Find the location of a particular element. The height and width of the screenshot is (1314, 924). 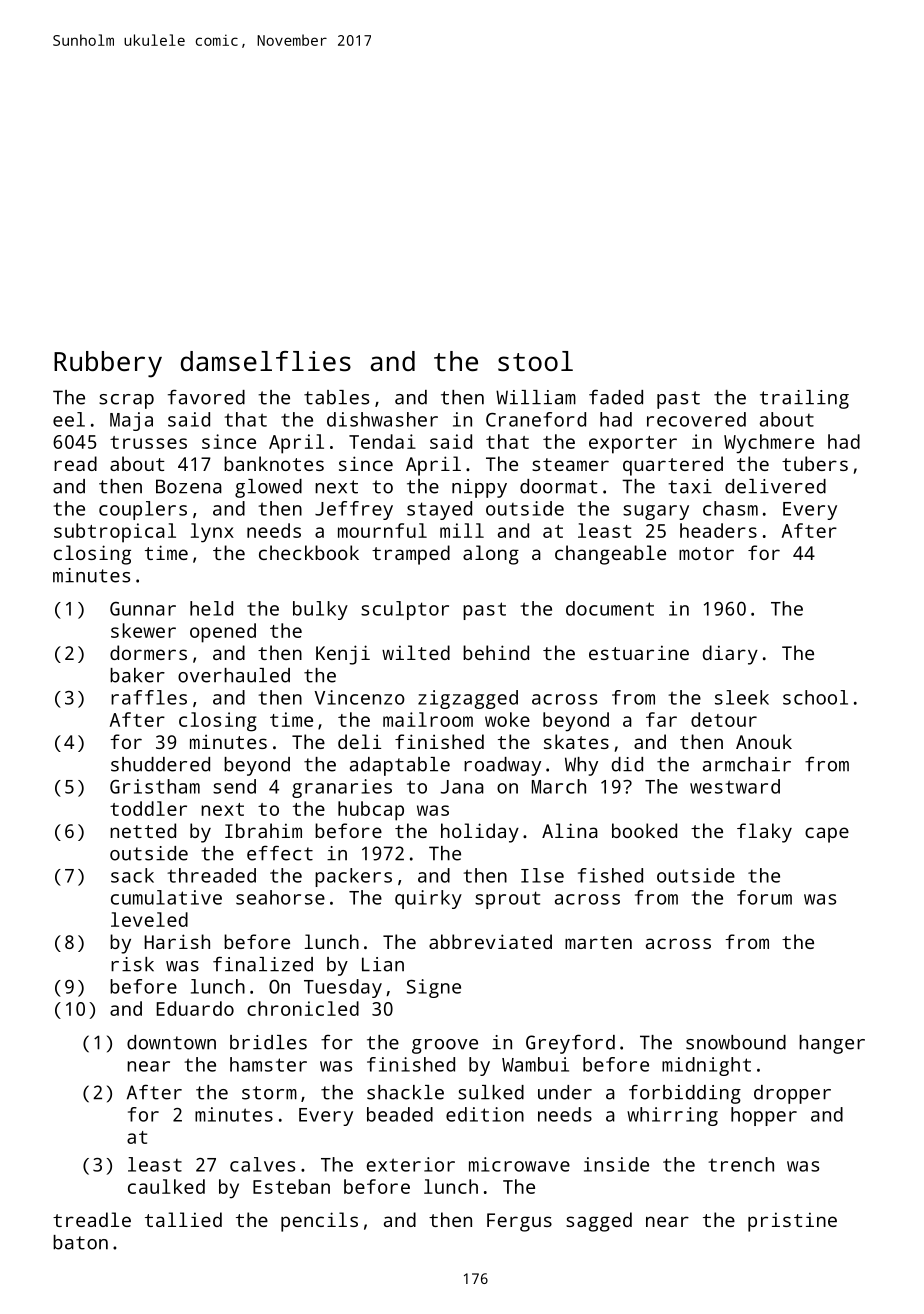

forum is located at coordinates (764, 897).
